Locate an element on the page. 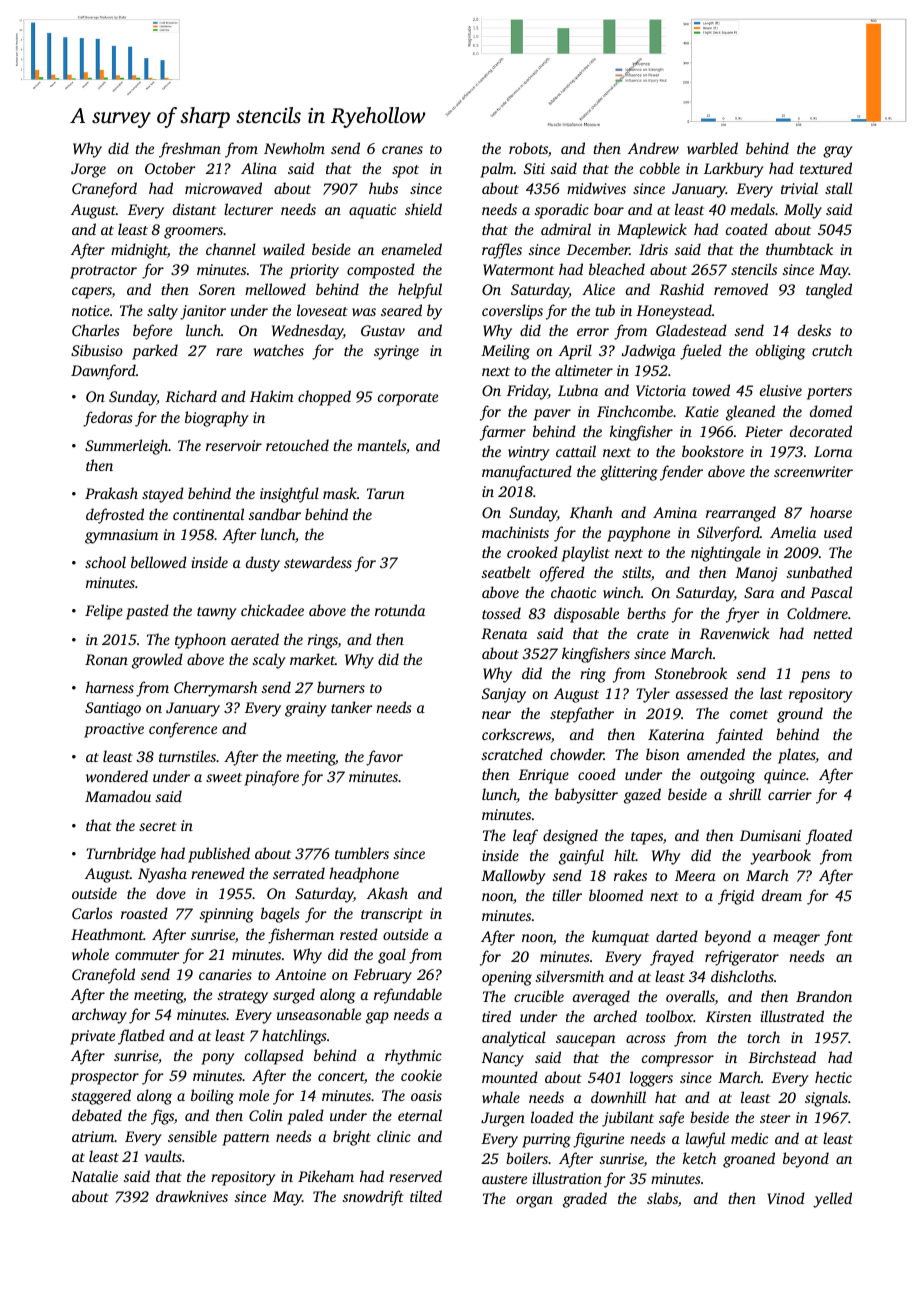  Colin is located at coordinates (266, 1115).
